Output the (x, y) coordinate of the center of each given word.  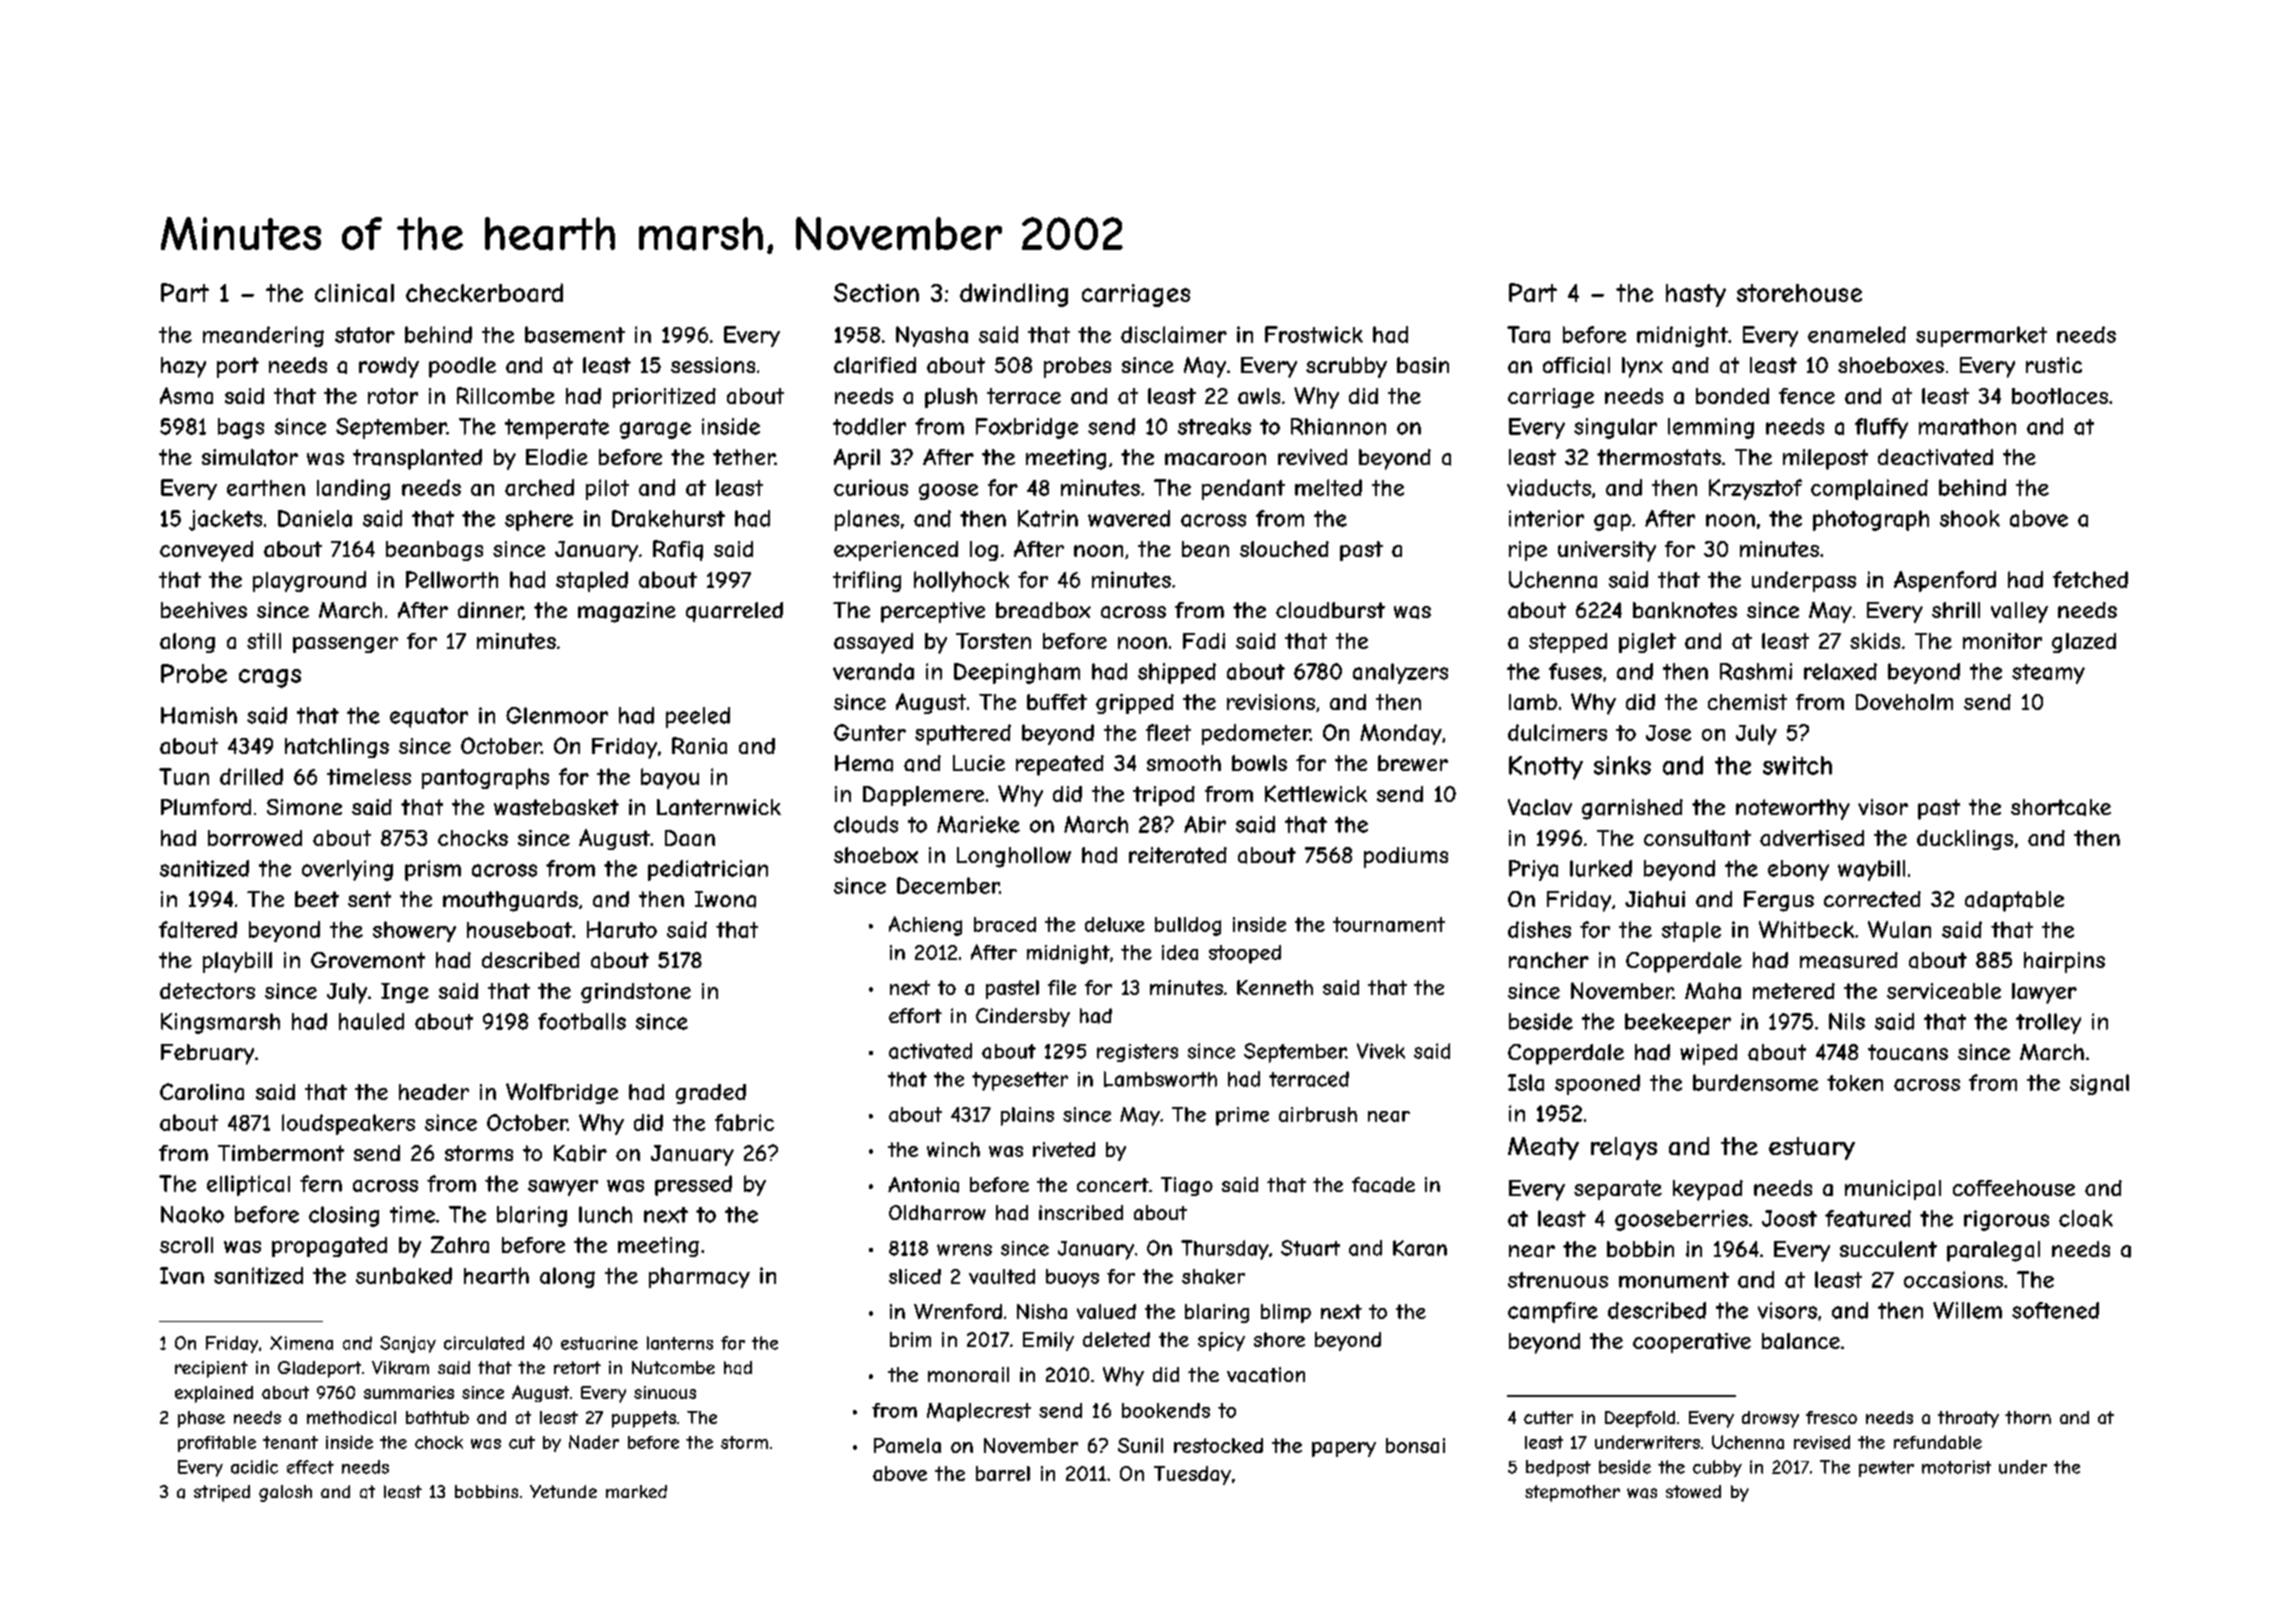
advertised (1812, 838)
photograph (1871, 520)
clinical (354, 293)
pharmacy (699, 1277)
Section (876, 292)
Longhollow (1014, 857)
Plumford (206, 807)
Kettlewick (1316, 793)
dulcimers (1557, 732)
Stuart (1310, 1248)
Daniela (315, 518)
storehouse (1799, 293)
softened (2055, 1310)
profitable (217, 1444)
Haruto (622, 929)
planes (867, 520)
